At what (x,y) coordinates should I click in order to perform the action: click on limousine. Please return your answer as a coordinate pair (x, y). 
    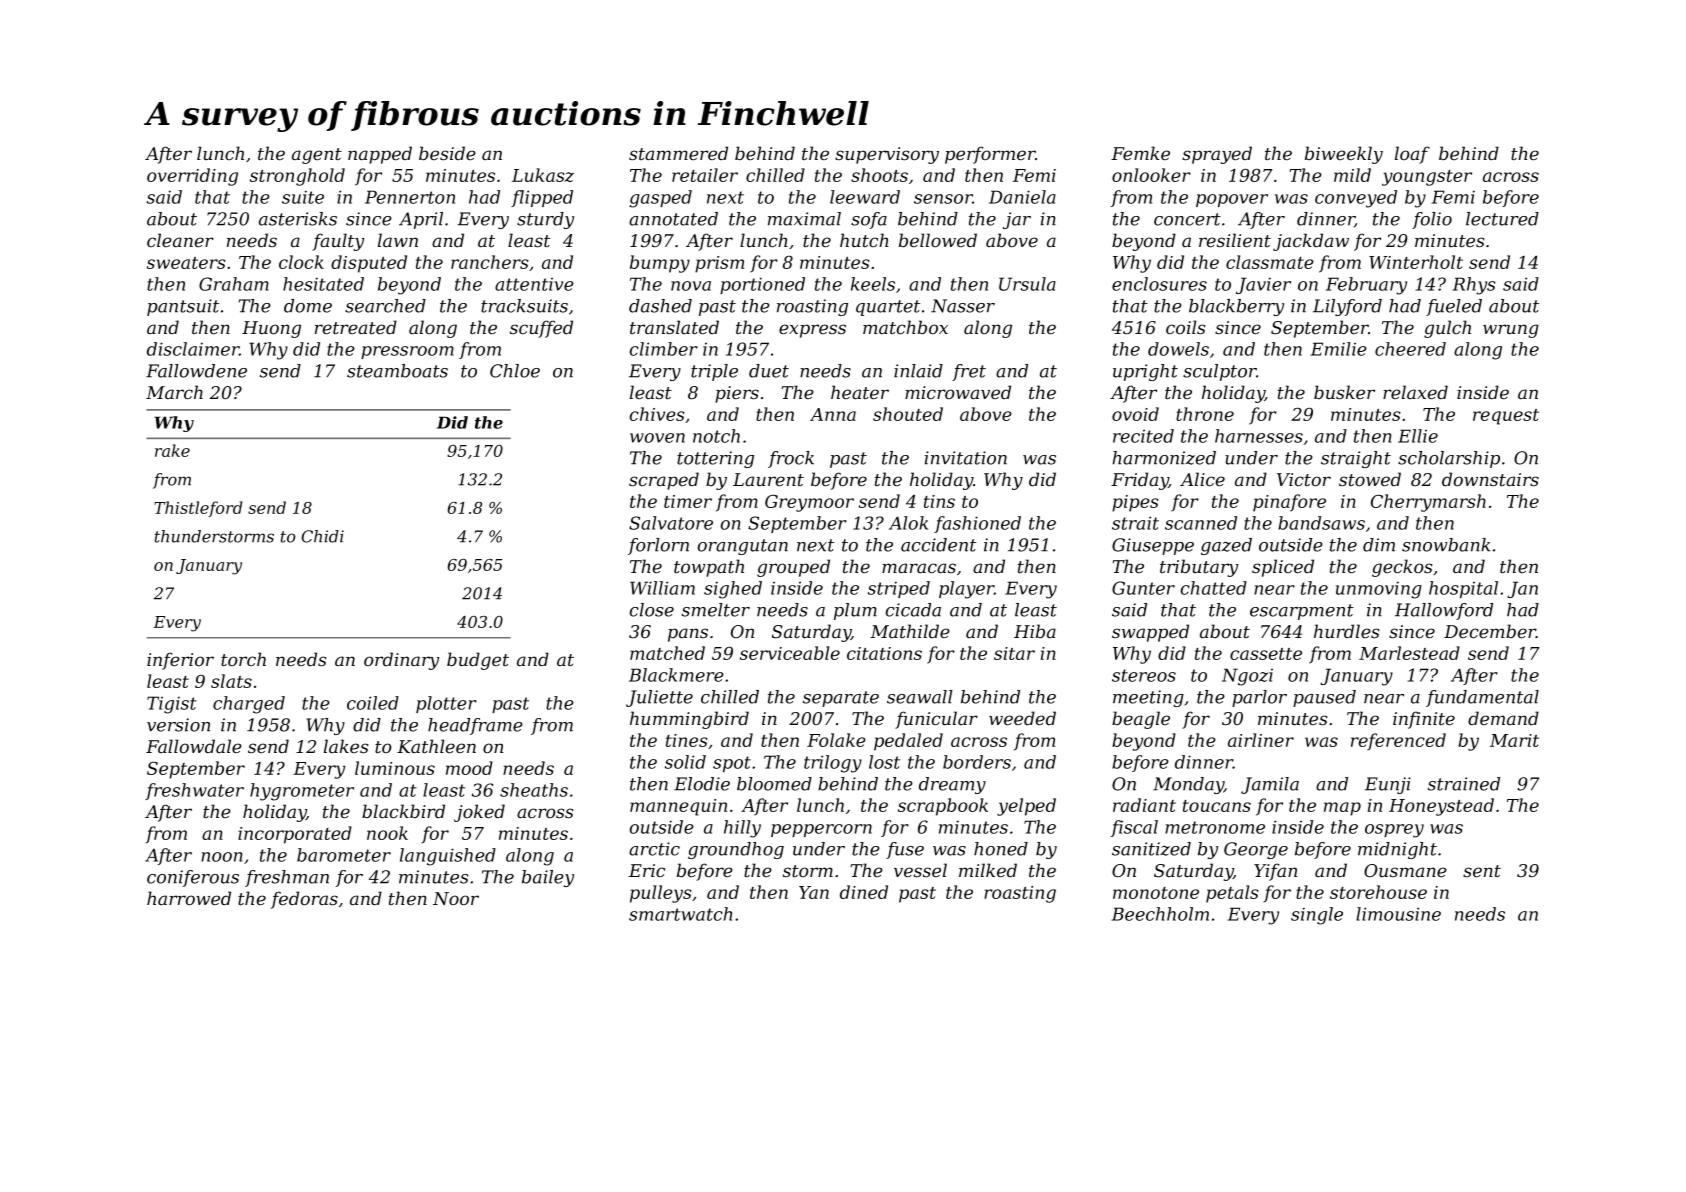
    Looking at the image, I should click on (1398, 914).
